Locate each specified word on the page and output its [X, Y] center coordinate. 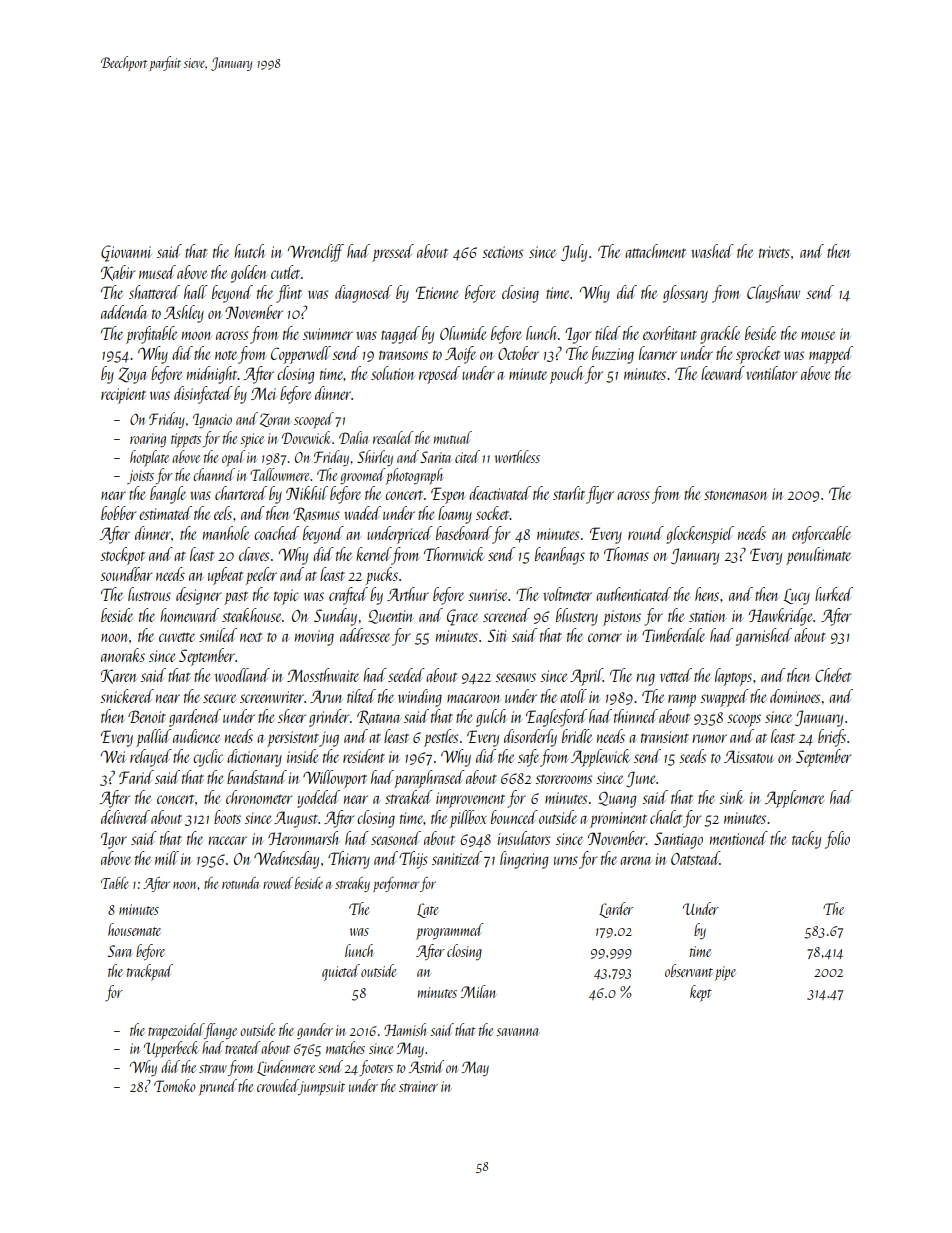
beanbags [560, 556]
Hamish [405, 1029]
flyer [600, 495]
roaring [148, 440]
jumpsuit [322, 1088]
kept [701, 993]
